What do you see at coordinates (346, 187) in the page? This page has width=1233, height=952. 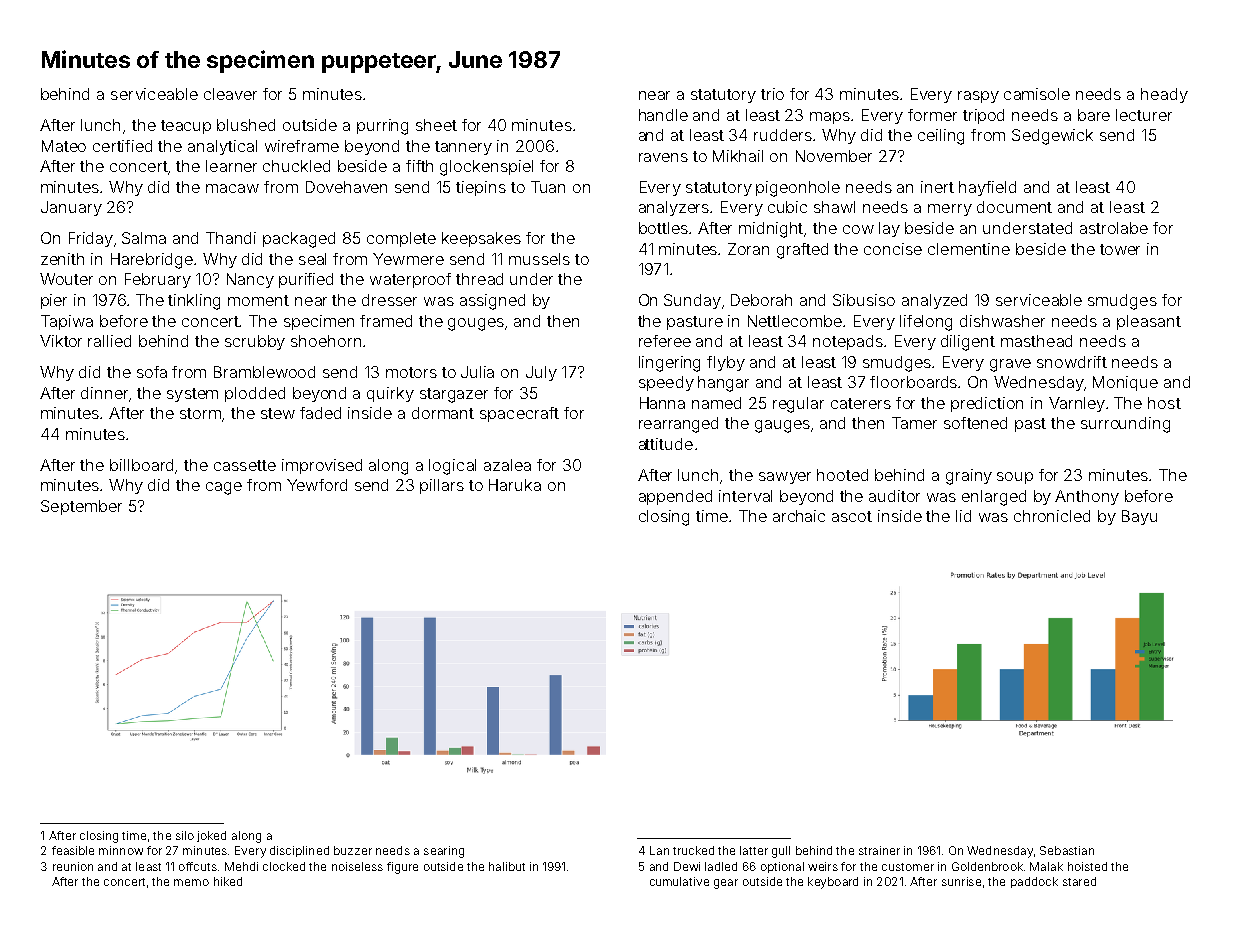 I see `Dovehaven` at bounding box center [346, 187].
